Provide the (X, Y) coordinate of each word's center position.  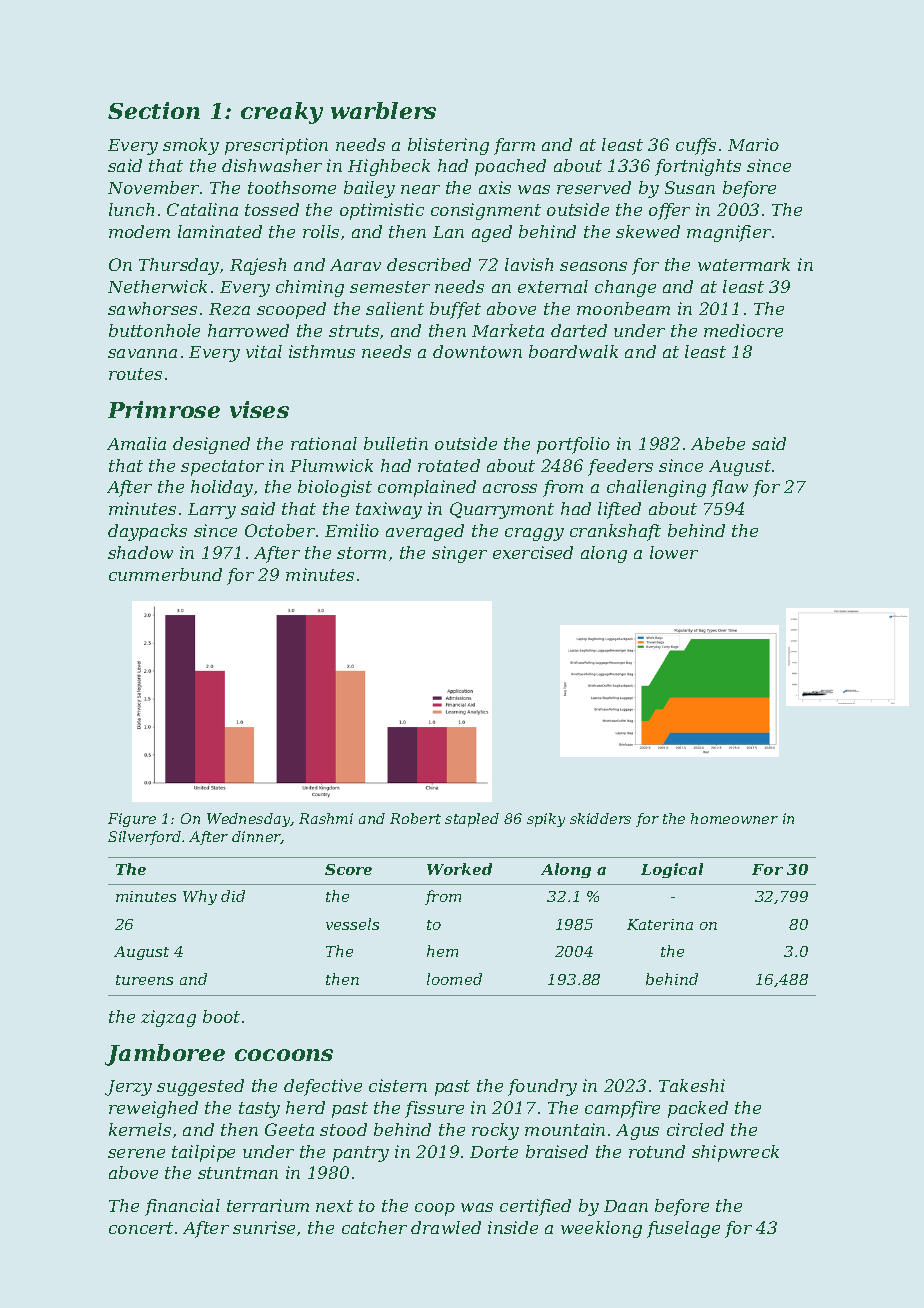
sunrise (264, 1227)
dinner (256, 837)
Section (154, 110)
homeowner (734, 818)
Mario (753, 144)
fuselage (683, 1229)
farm (514, 146)
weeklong (601, 1229)
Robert (415, 818)
